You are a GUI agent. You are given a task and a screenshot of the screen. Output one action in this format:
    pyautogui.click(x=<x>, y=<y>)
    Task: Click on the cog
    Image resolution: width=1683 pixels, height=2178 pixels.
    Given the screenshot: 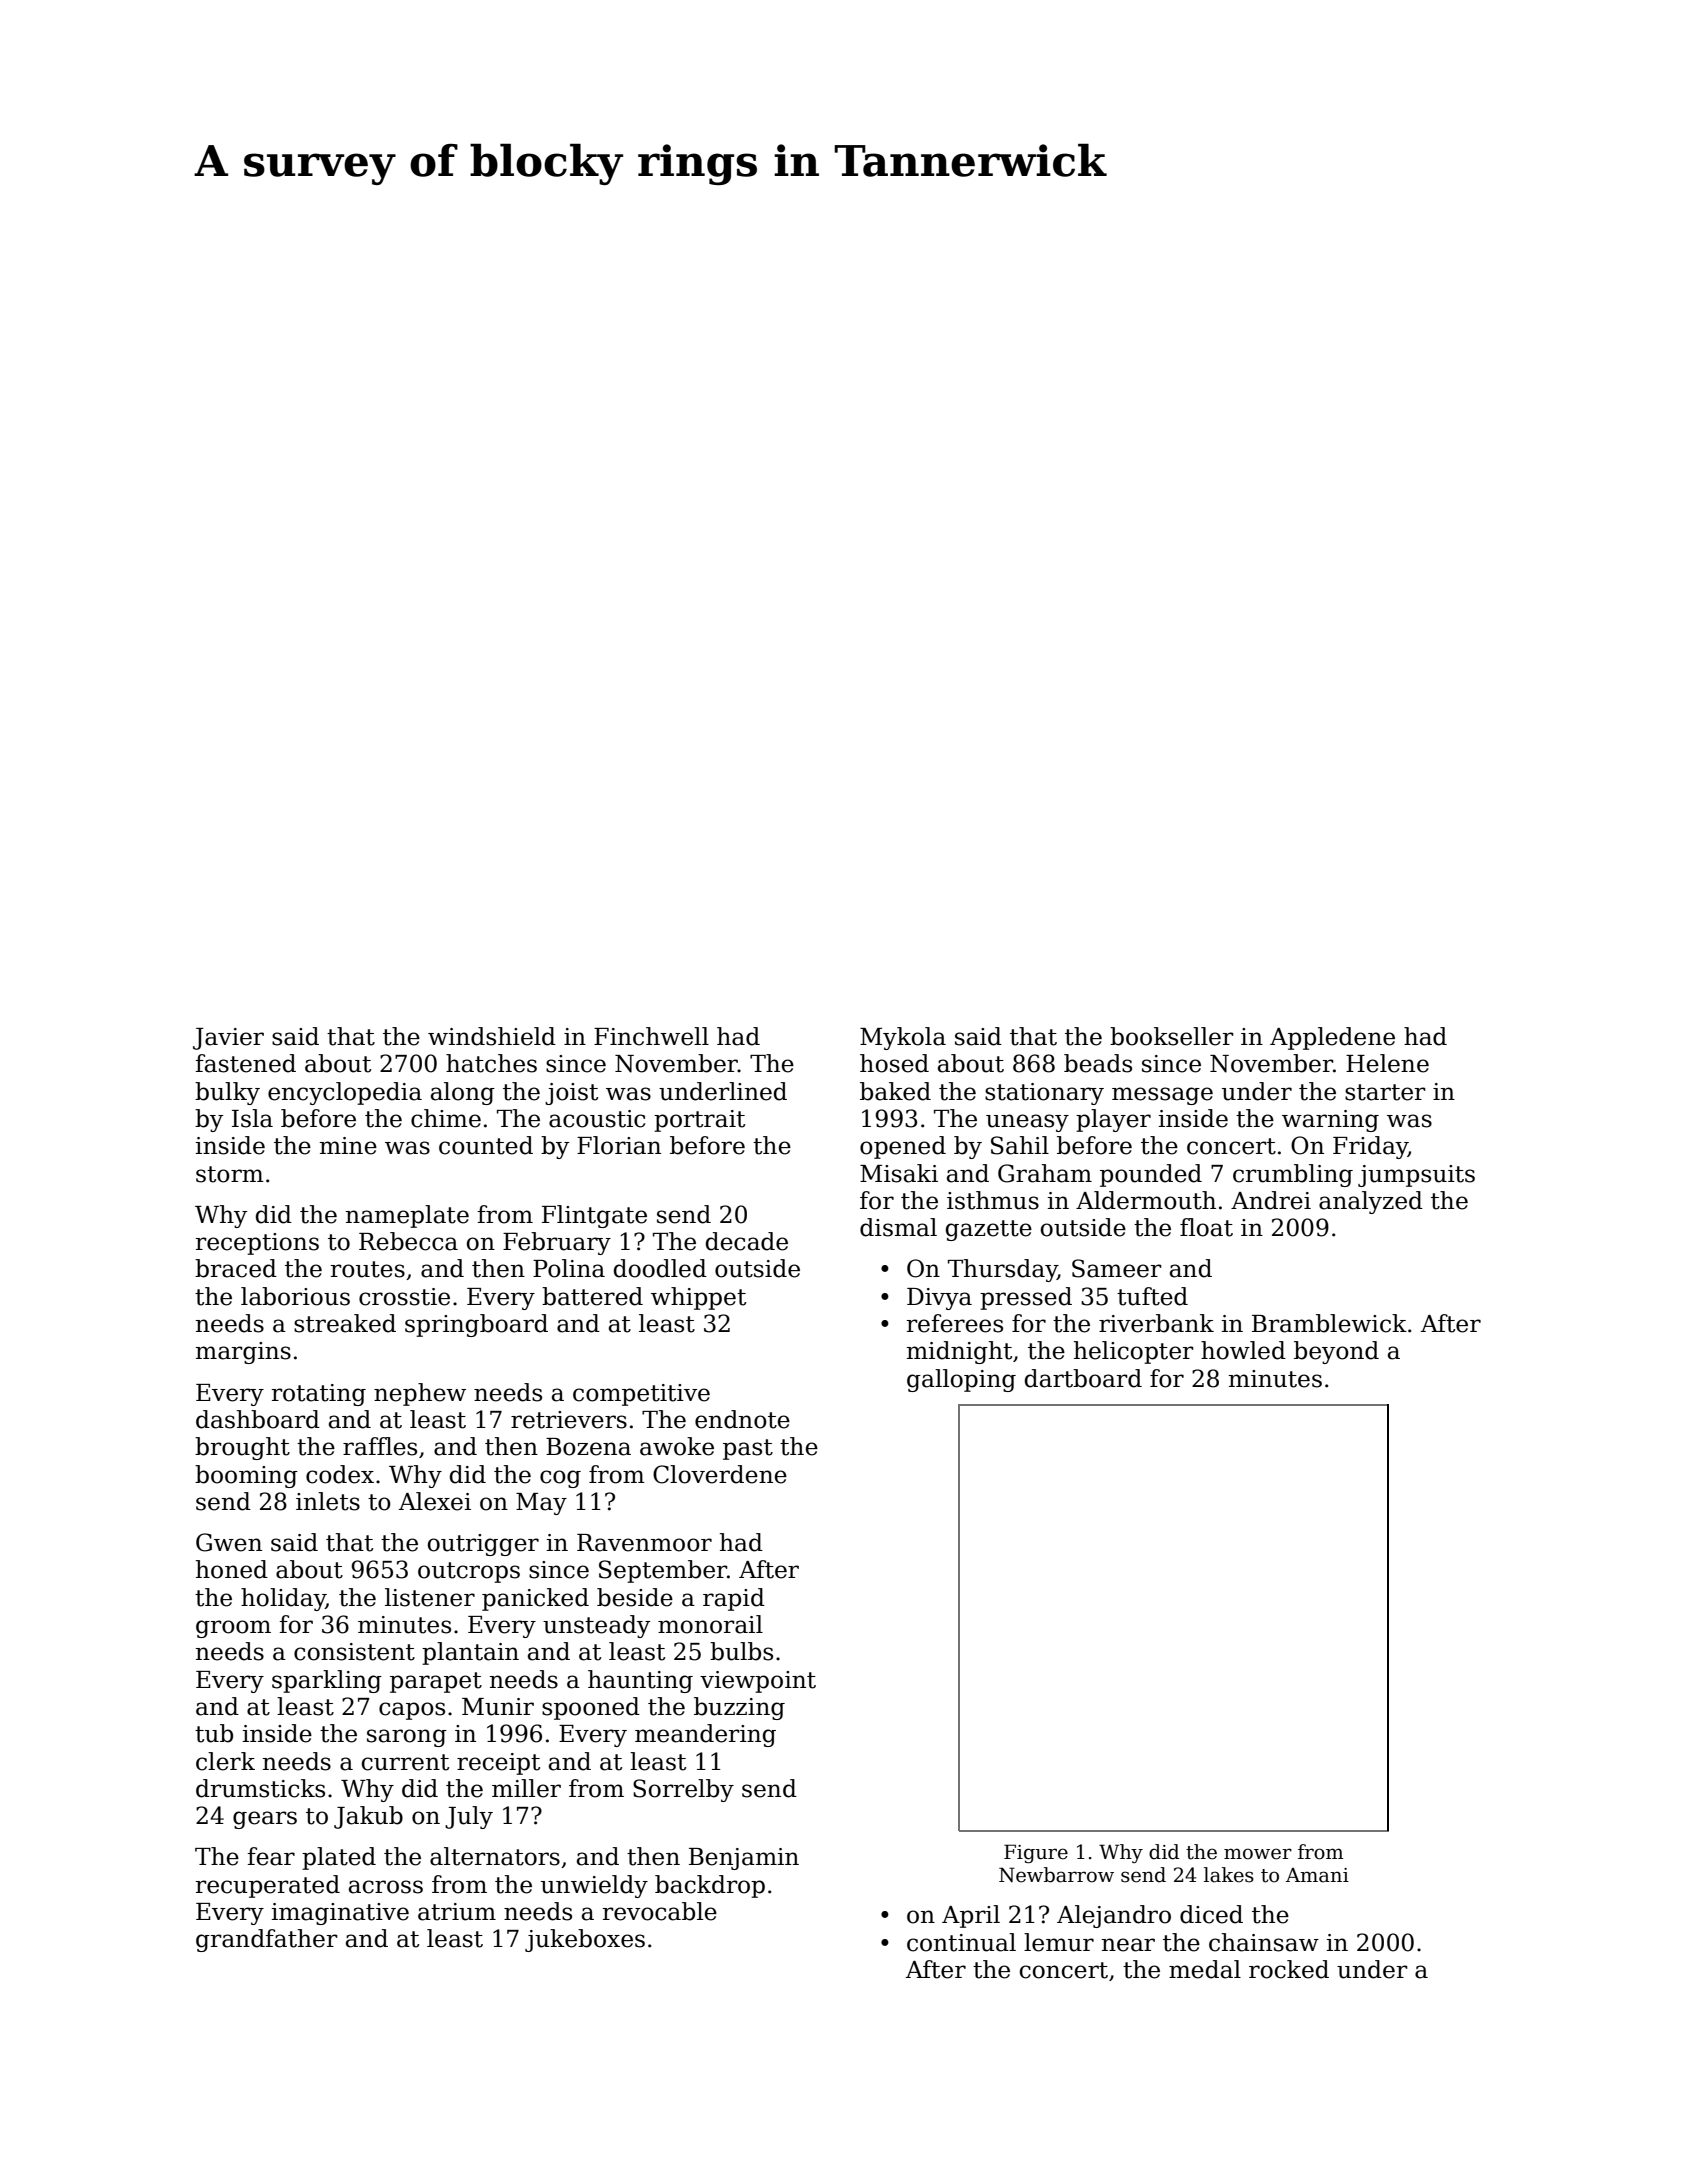 What is the action you would take?
    pyautogui.click(x=560, y=1479)
